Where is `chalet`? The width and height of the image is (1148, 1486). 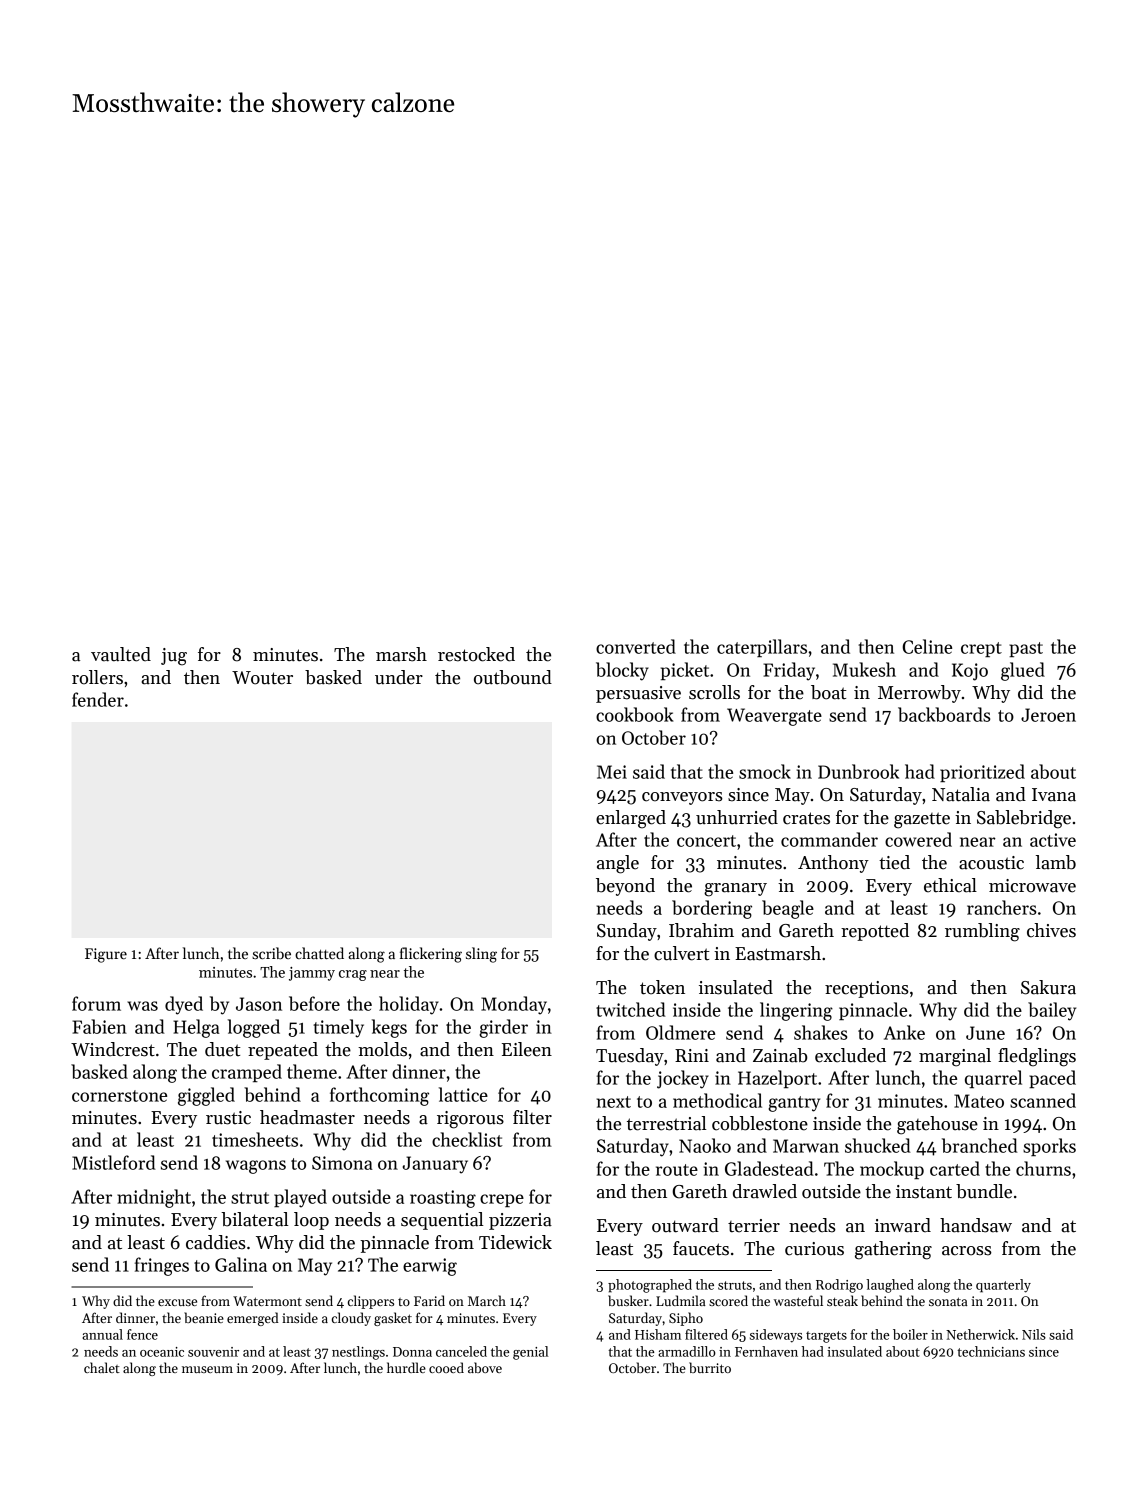 chalet is located at coordinates (102, 1367).
